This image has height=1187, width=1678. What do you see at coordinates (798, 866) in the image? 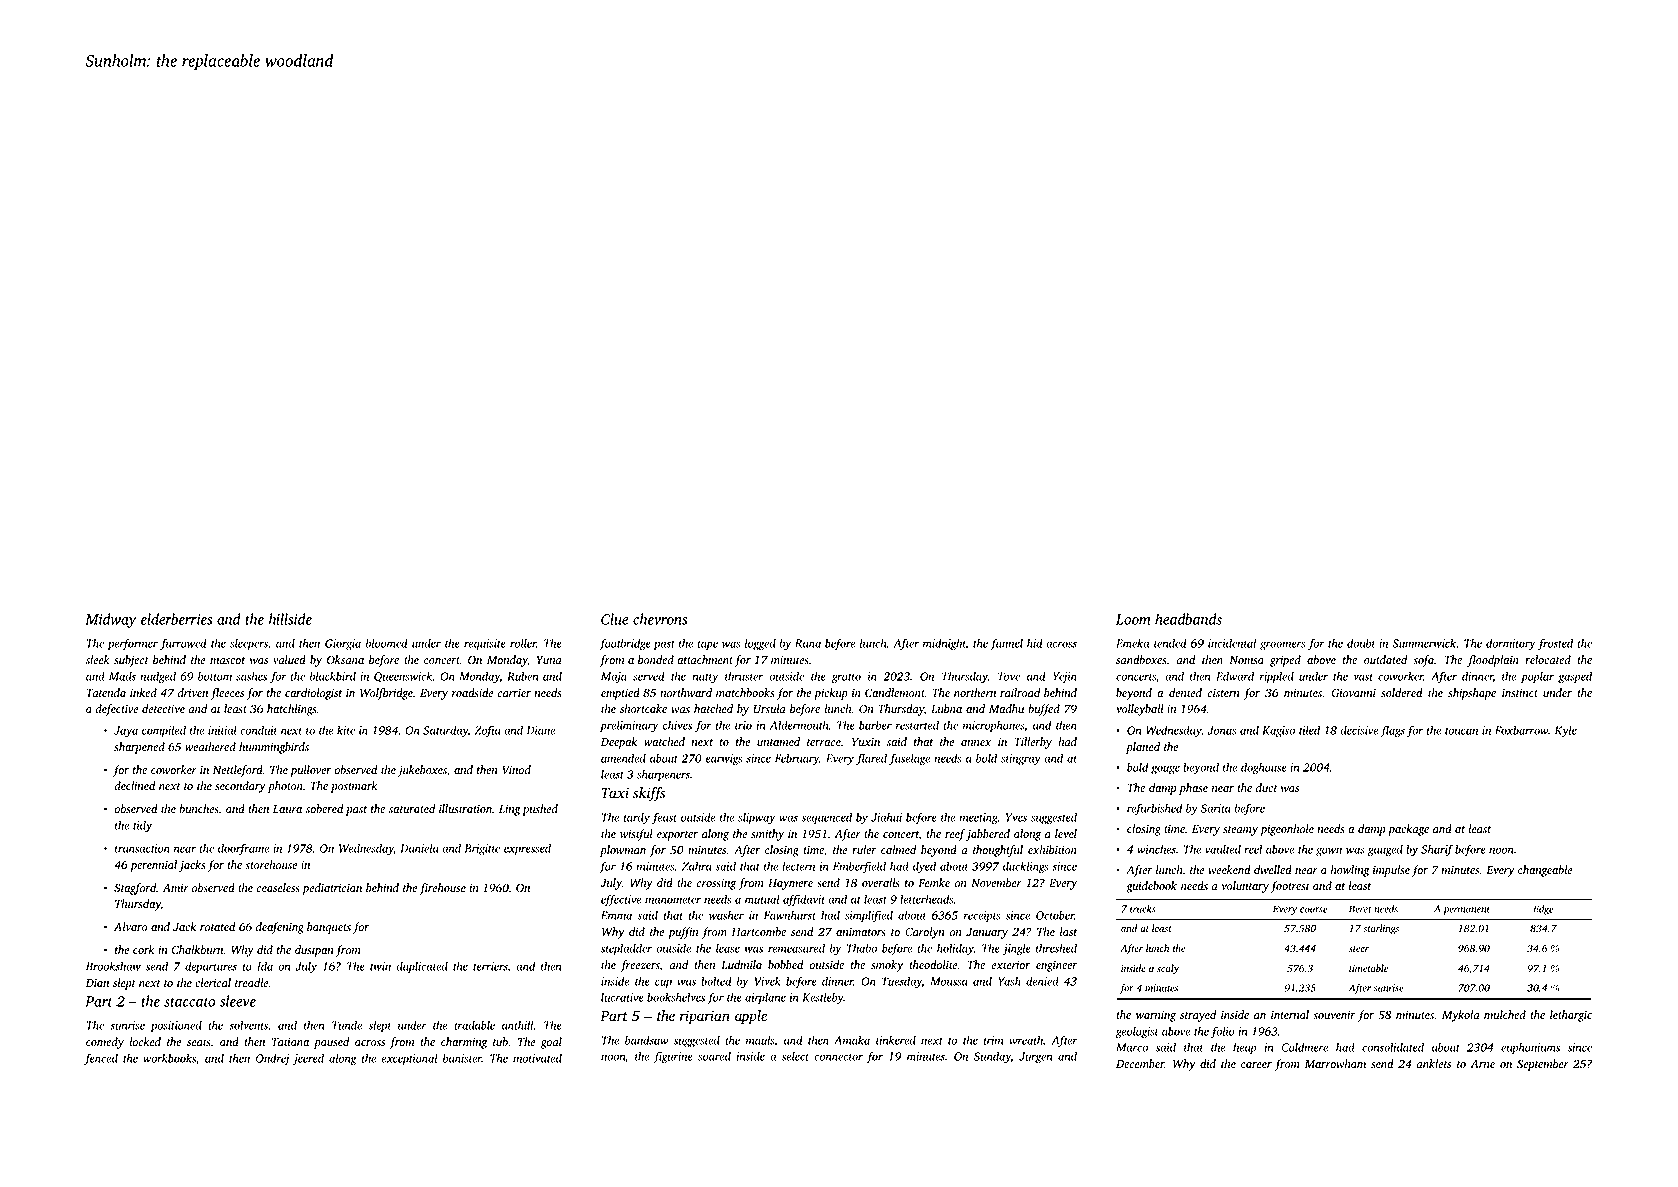
I see `lectern` at bounding box center [798, 866].
